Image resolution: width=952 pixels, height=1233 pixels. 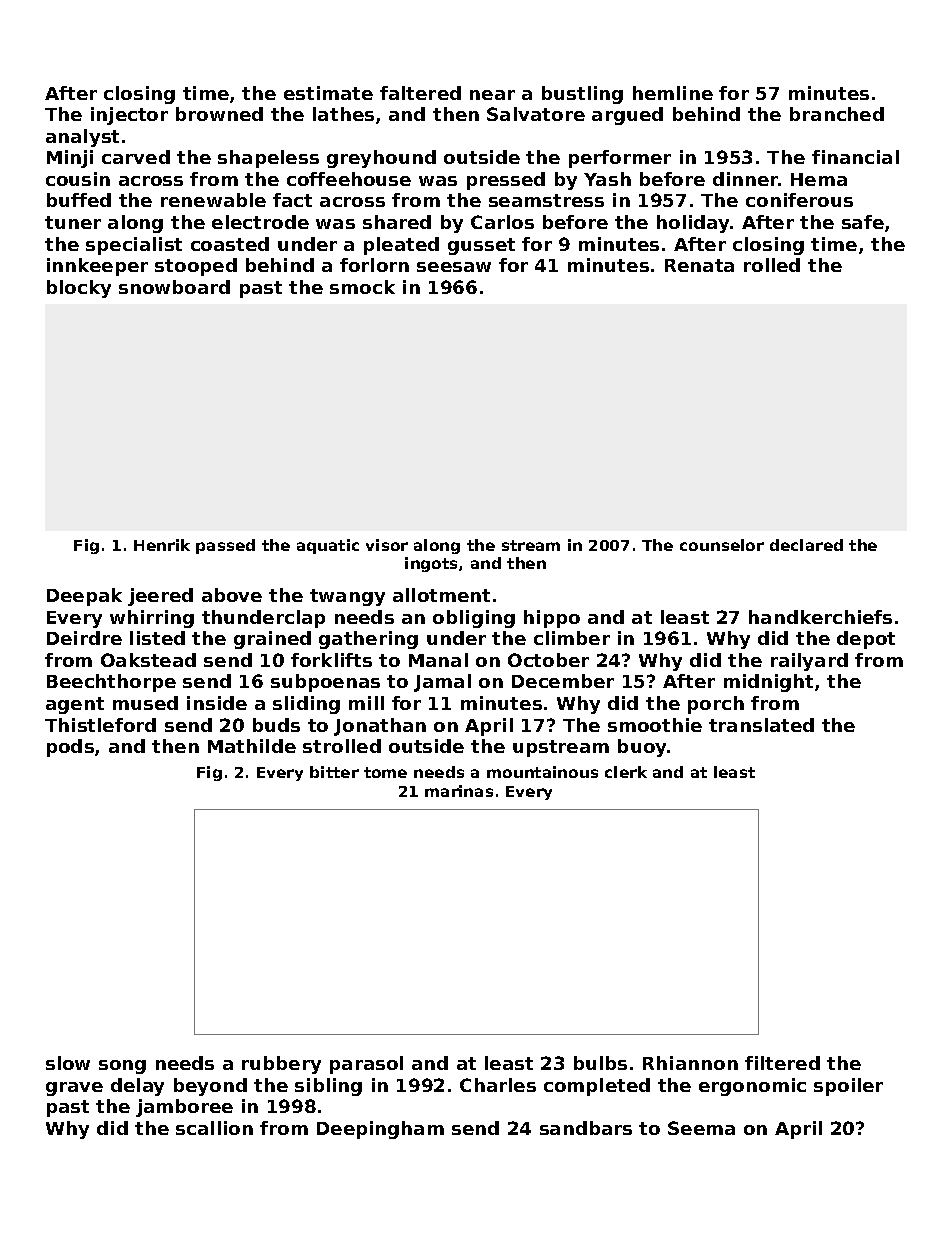 What do you see at coordinates (68, 1063) in the document?
I see `slow` at bounding box center [68, 1063].
